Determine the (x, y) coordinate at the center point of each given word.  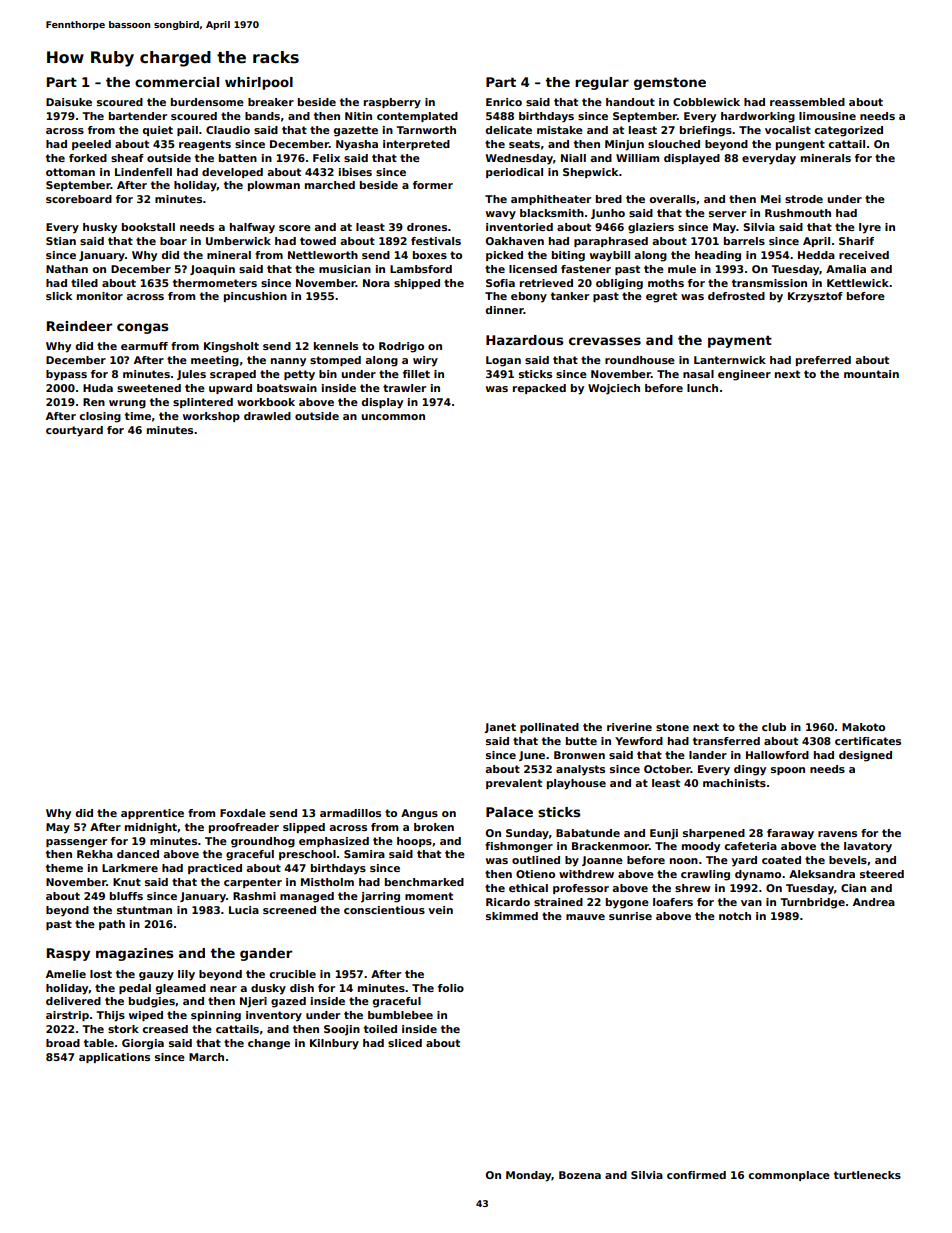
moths (666, 283)
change (269, 1044)
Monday (529, 1176)
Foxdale (243, 813)
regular (602, 83)
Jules (191, 375)
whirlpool (259, 83)
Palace (509, 812)
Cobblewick (706, 102)
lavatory (868, 847)
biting (568, 256)
